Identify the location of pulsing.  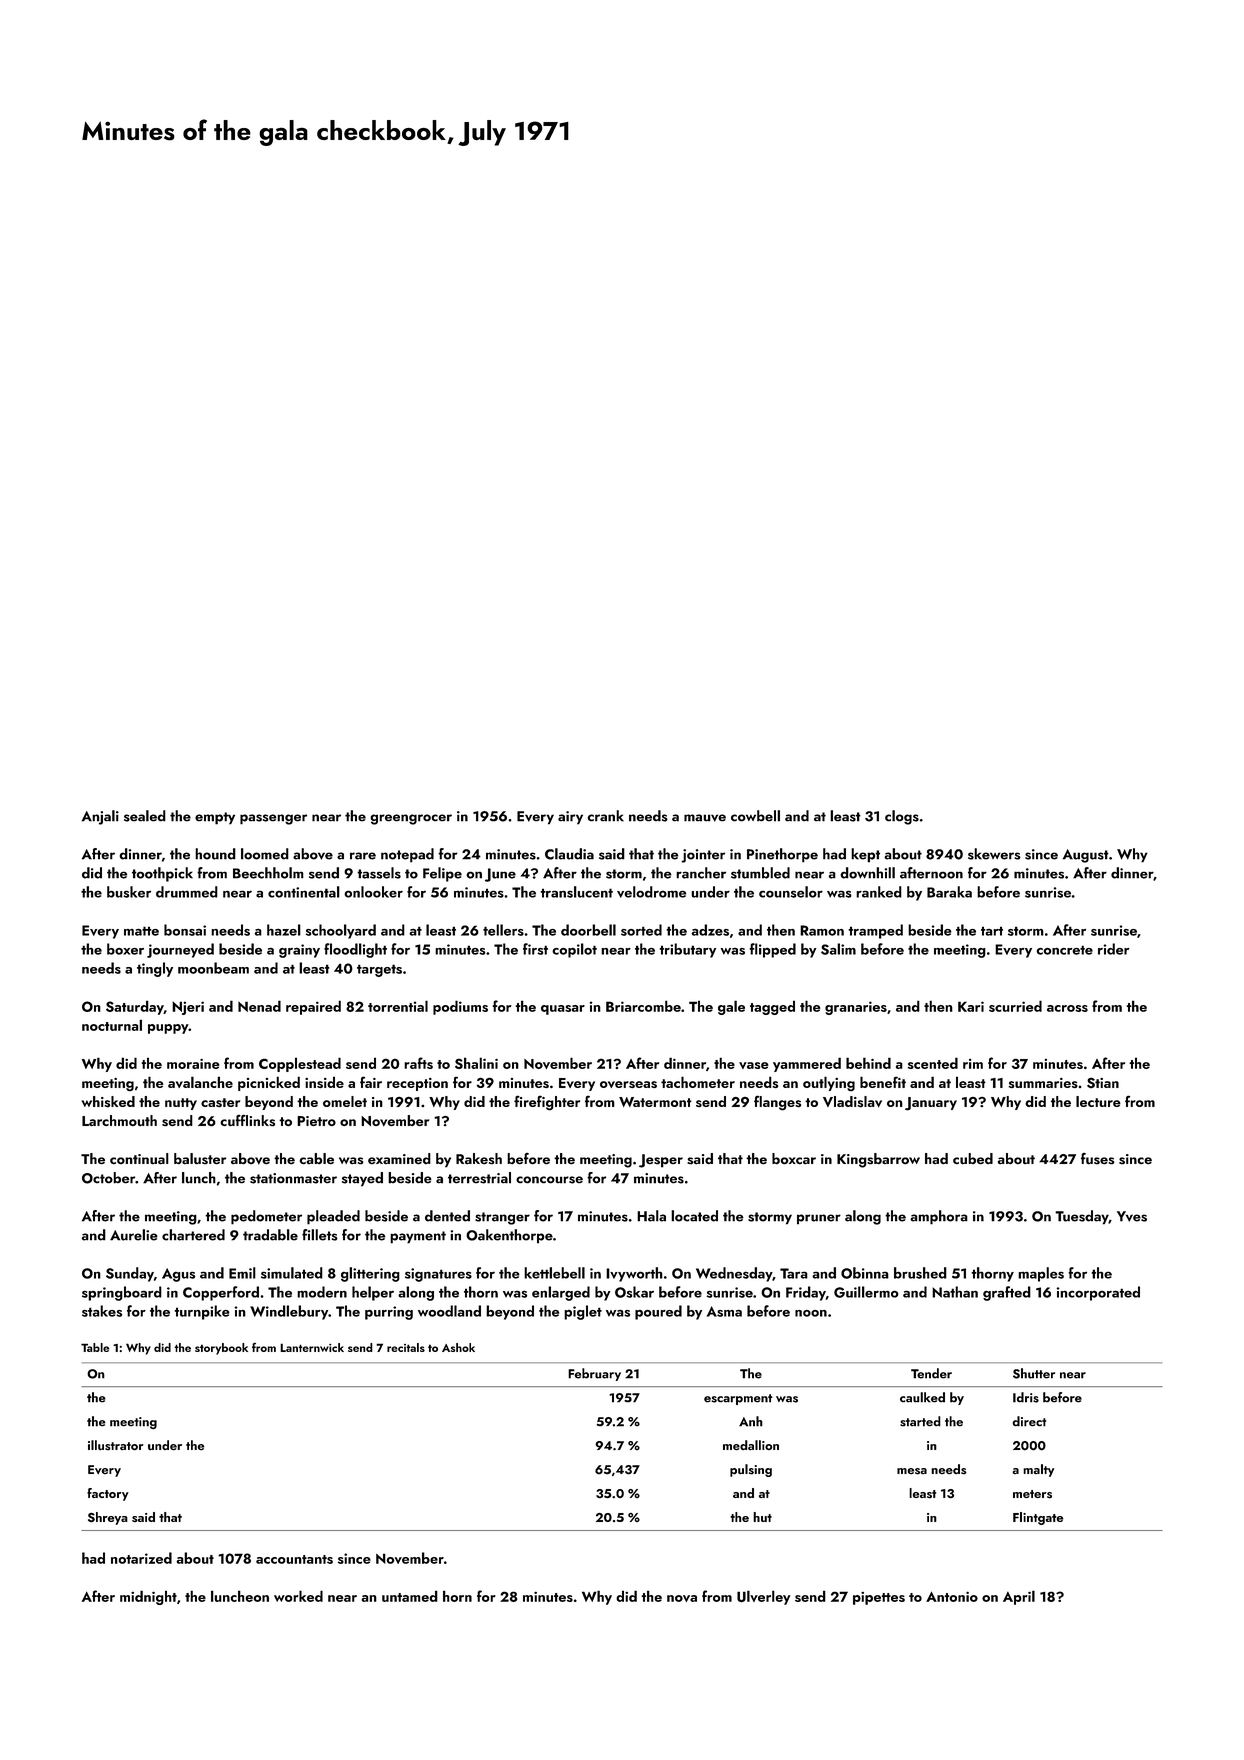
(751, 1470).
